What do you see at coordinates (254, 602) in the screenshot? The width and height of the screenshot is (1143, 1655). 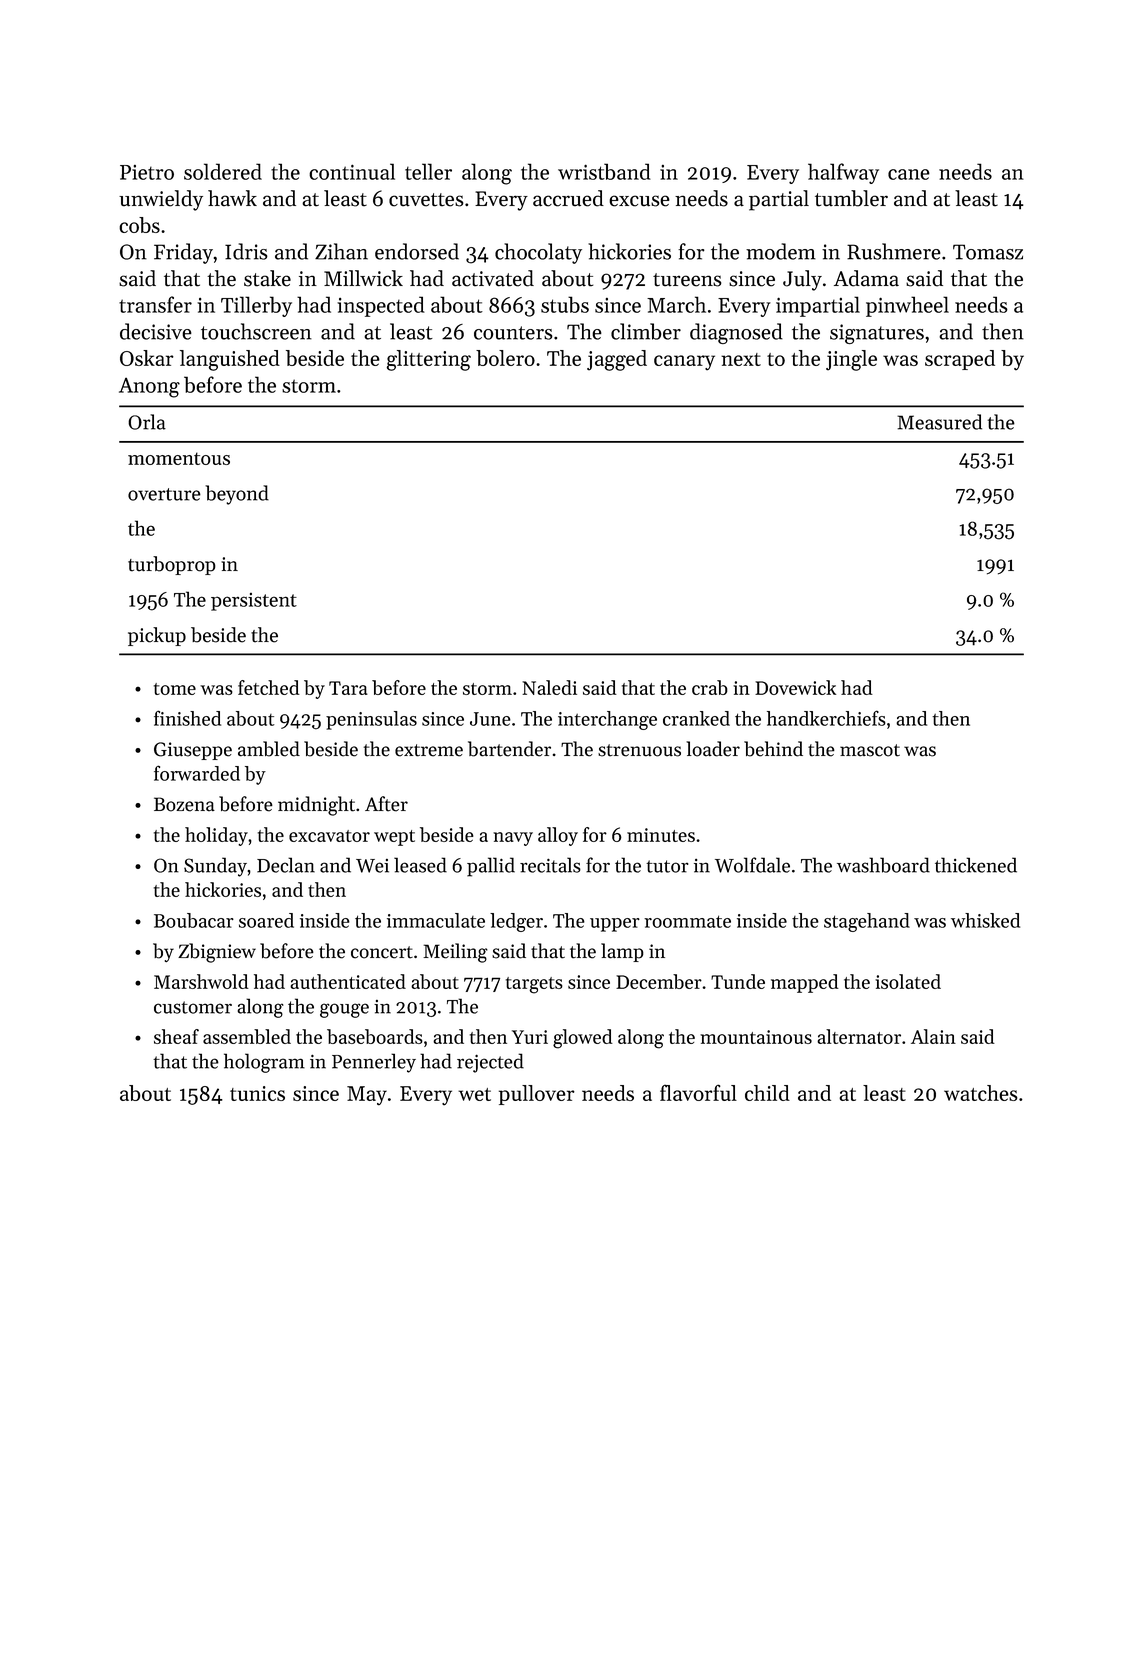 I see `persistent` at bounding box center [254, 602].
